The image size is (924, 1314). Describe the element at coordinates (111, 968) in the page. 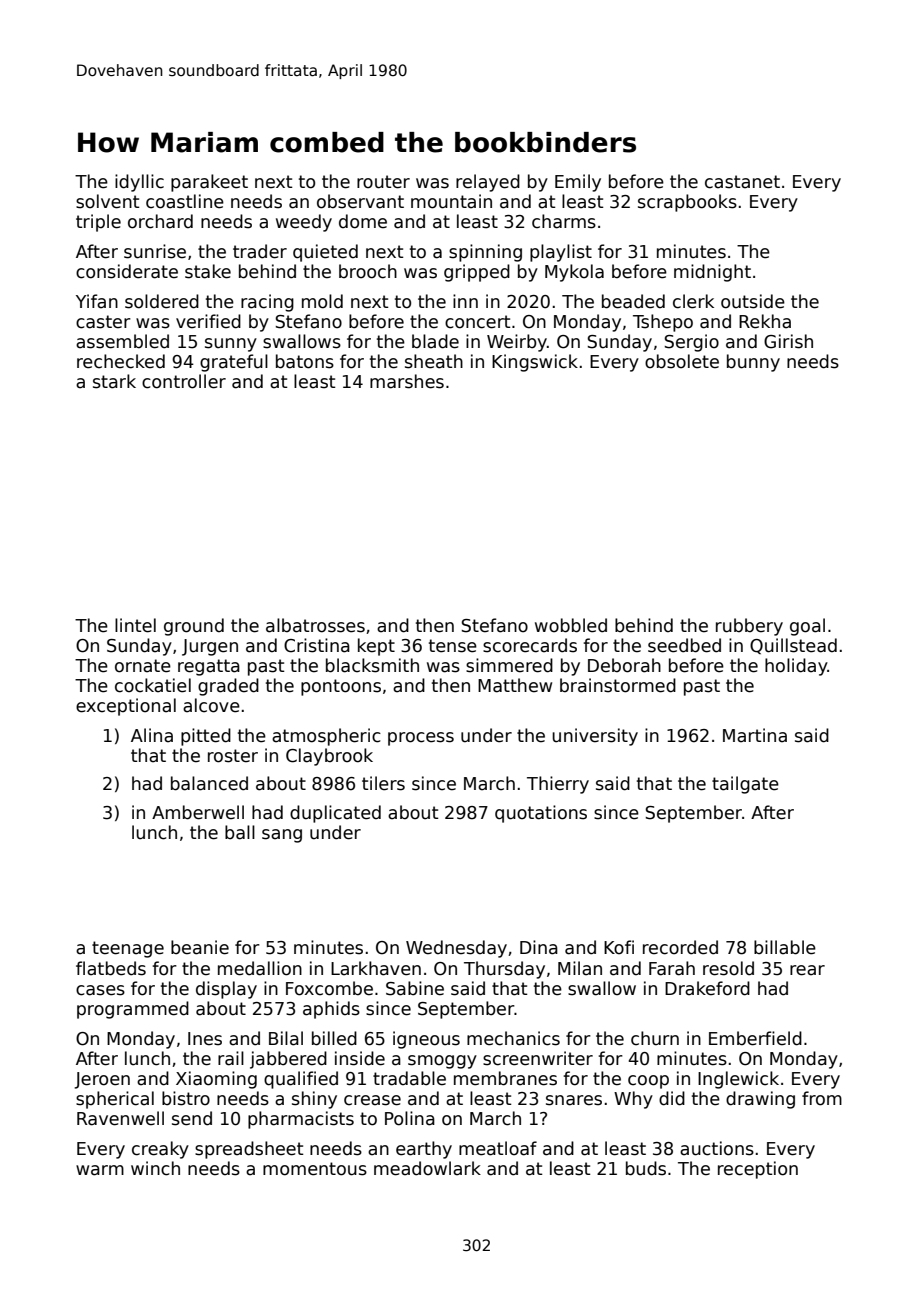

I see `flatbeds` at that location.
